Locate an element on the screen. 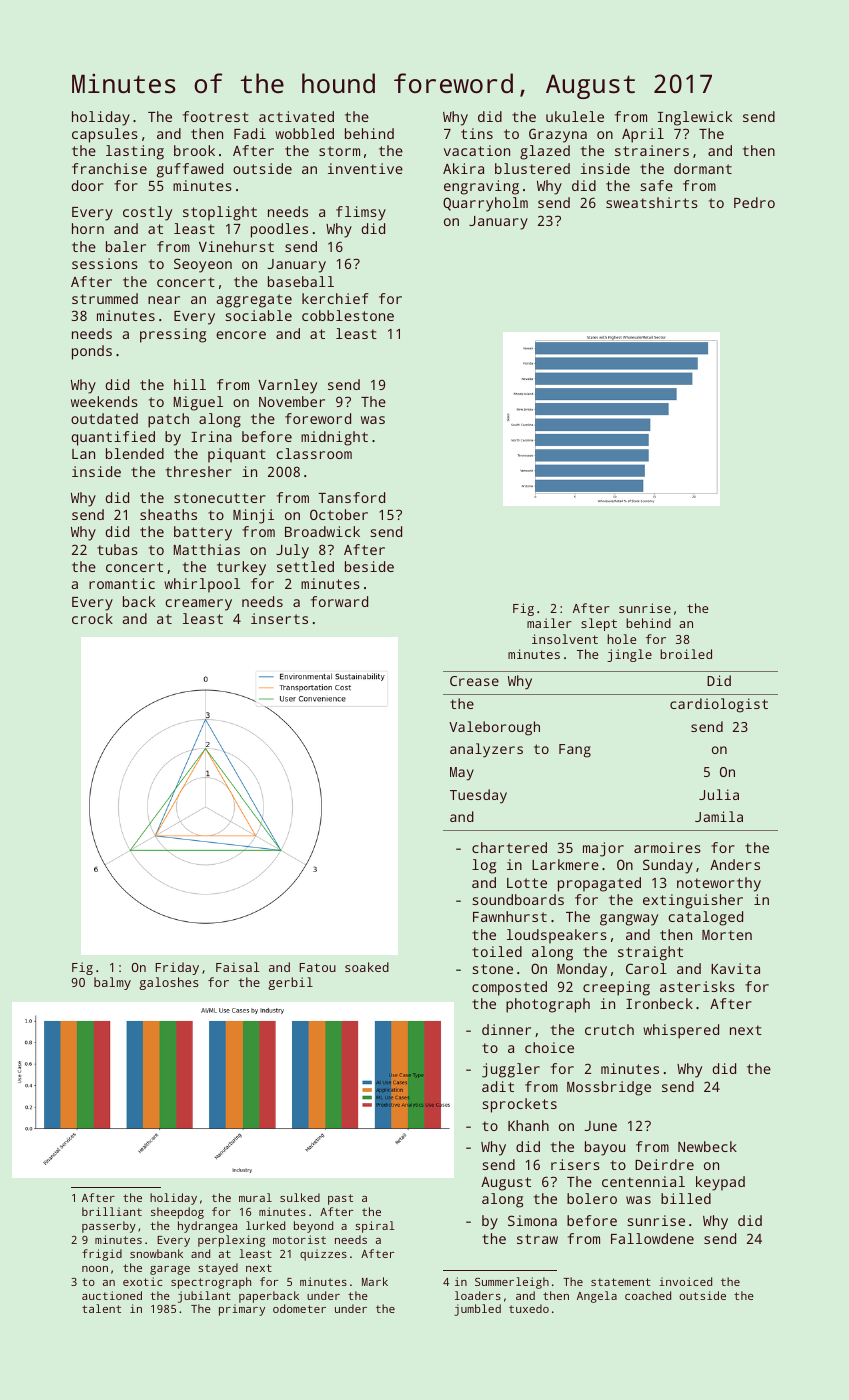 Image resolution: width=849 pixels, height=1400 pixels. capsules is located at coordinates (105, 135).
